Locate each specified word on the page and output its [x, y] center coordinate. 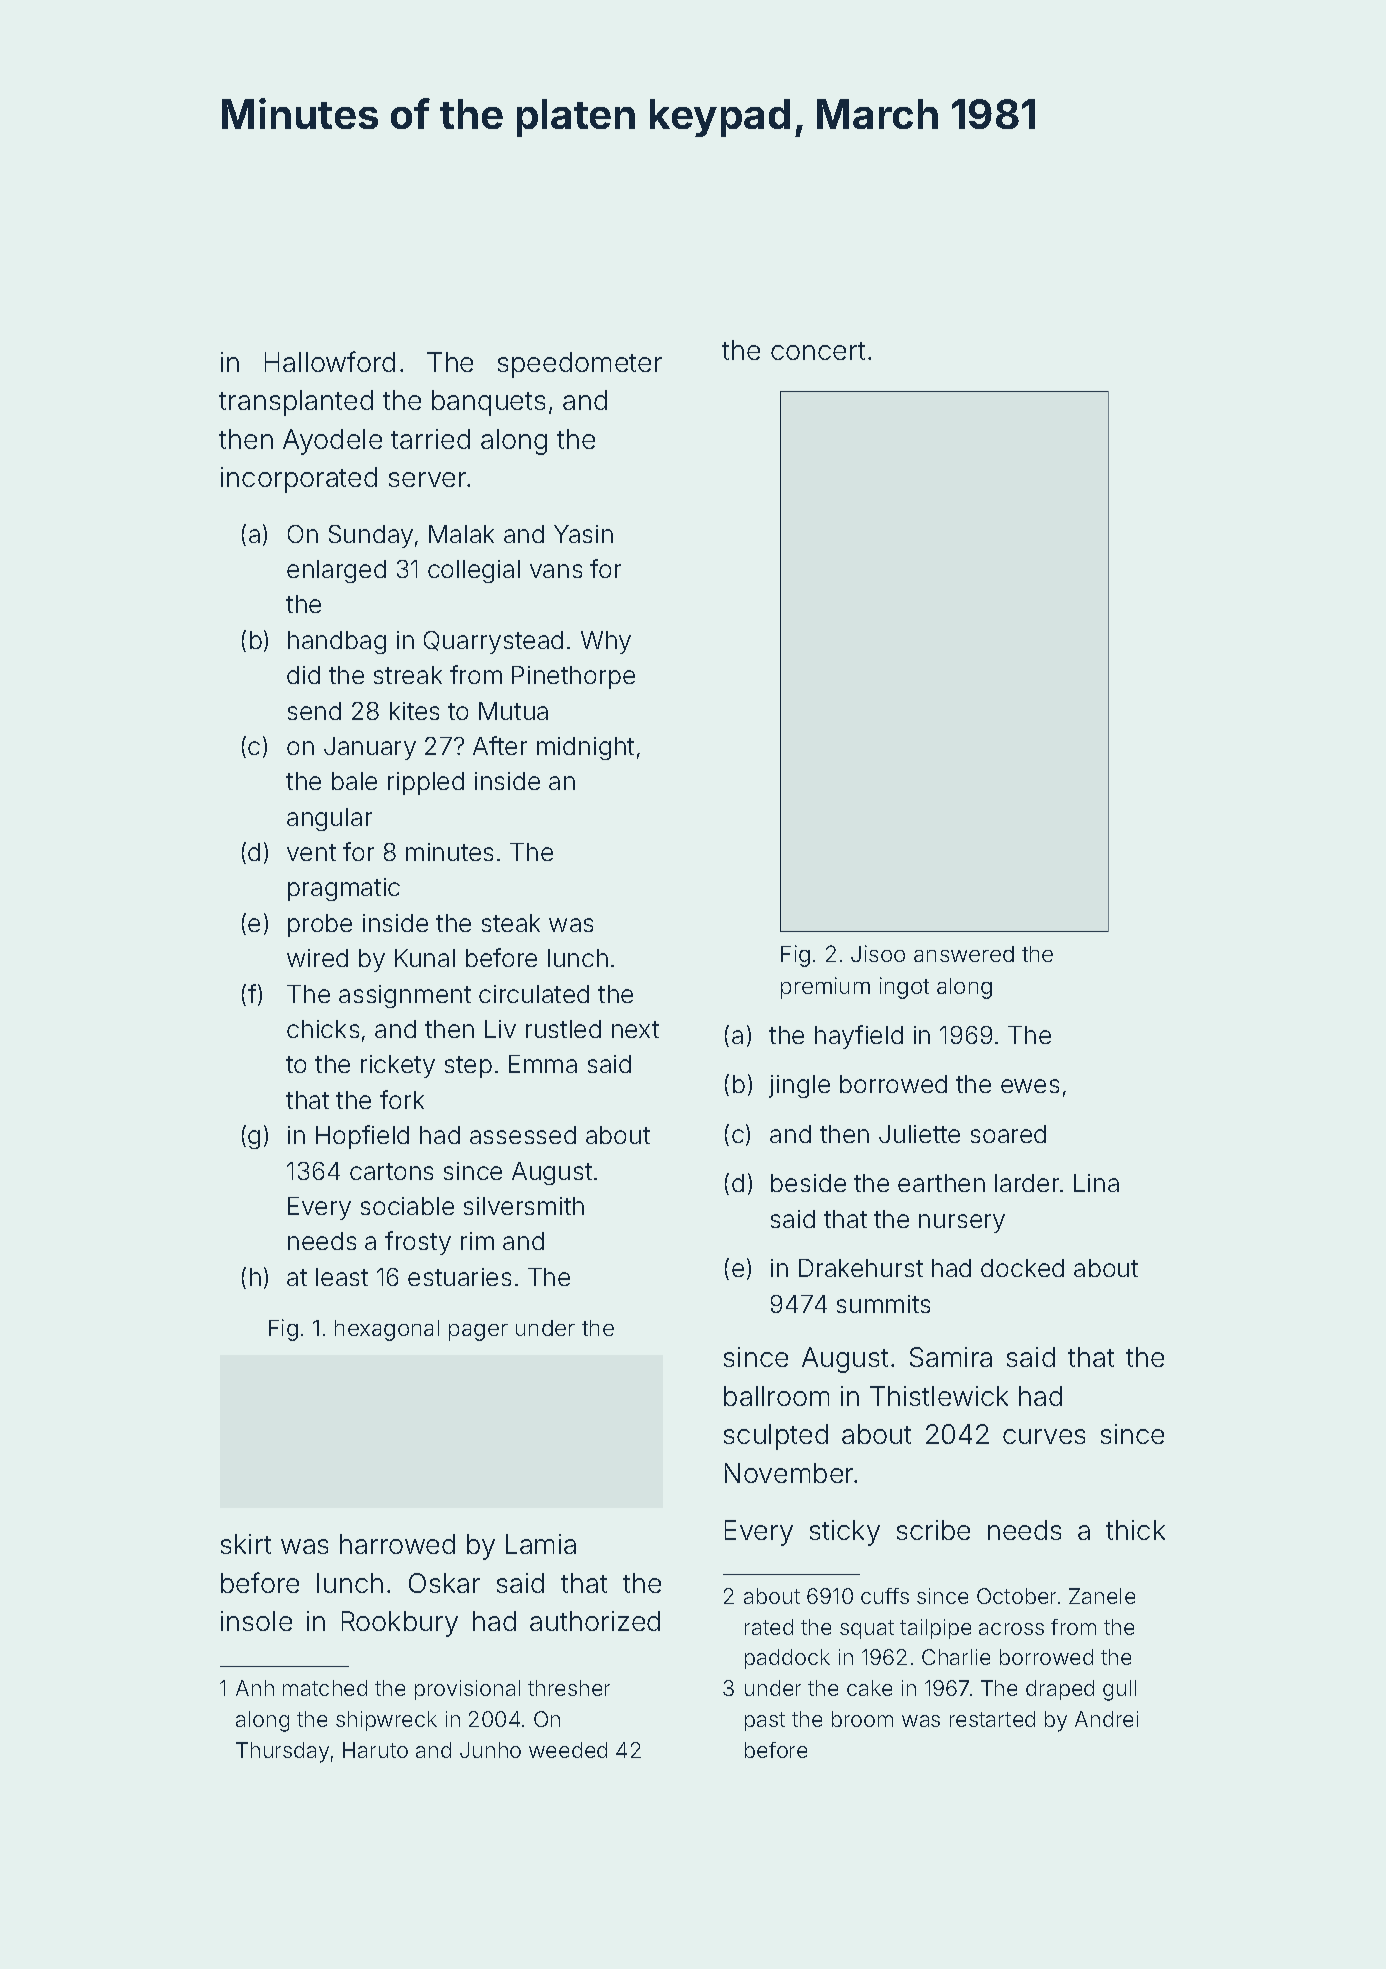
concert [818, 351]
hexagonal [387, 1330]
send [314, 711]
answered [964, 954]
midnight [585, 748]
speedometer [580, 365]
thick [1135, 1530]
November [790, 1473]
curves [1044, 1436]
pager [478, 1332]
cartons [391, 1171]
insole [256, 1621]
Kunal [425, 958]
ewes [1030, 1086]
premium [825, 988]
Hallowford [330, 361]
